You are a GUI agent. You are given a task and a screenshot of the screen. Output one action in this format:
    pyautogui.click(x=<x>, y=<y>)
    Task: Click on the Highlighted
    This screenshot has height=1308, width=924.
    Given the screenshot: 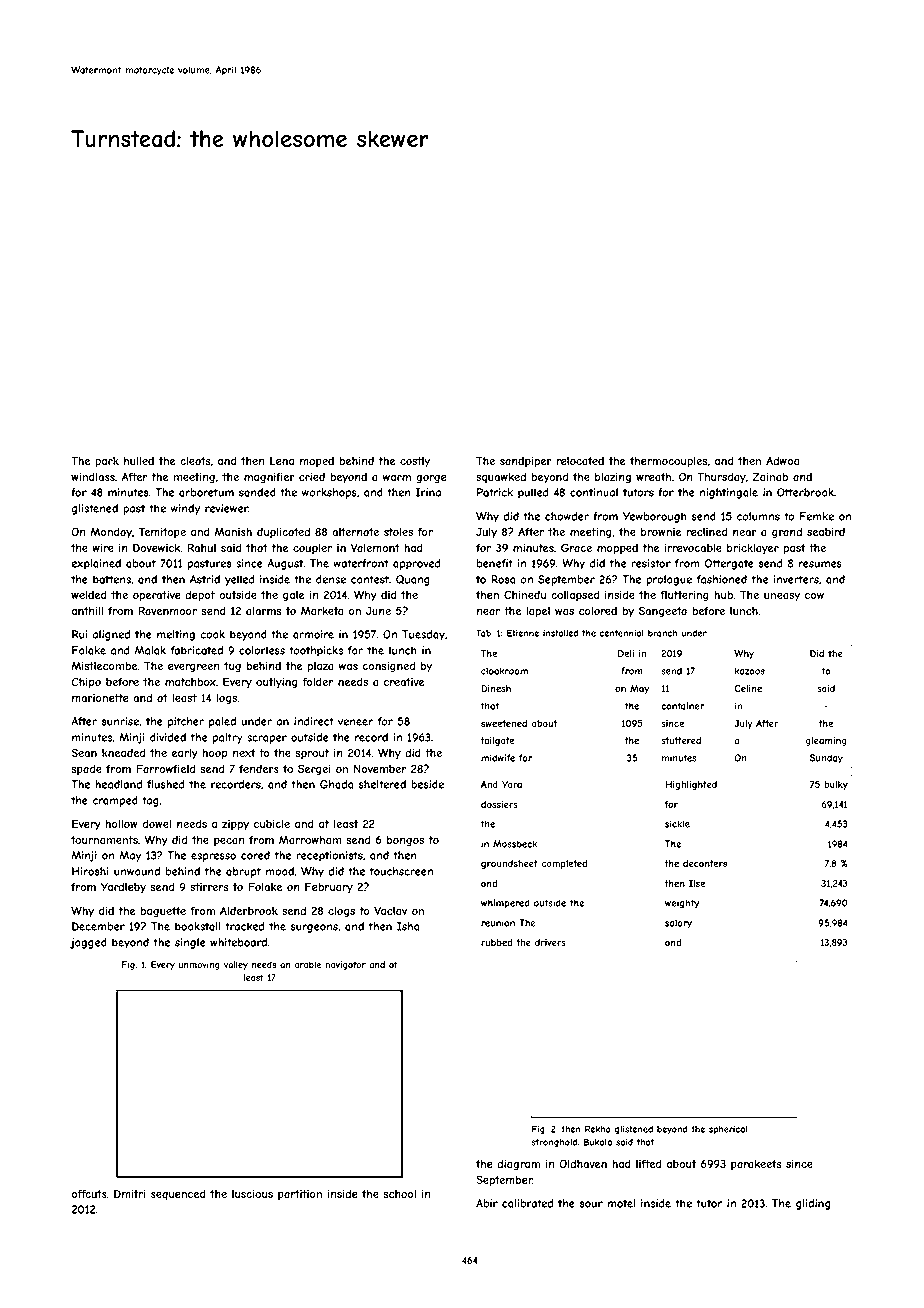 What is the action you would take?
    pyautogui.click(x=691, y=785)
